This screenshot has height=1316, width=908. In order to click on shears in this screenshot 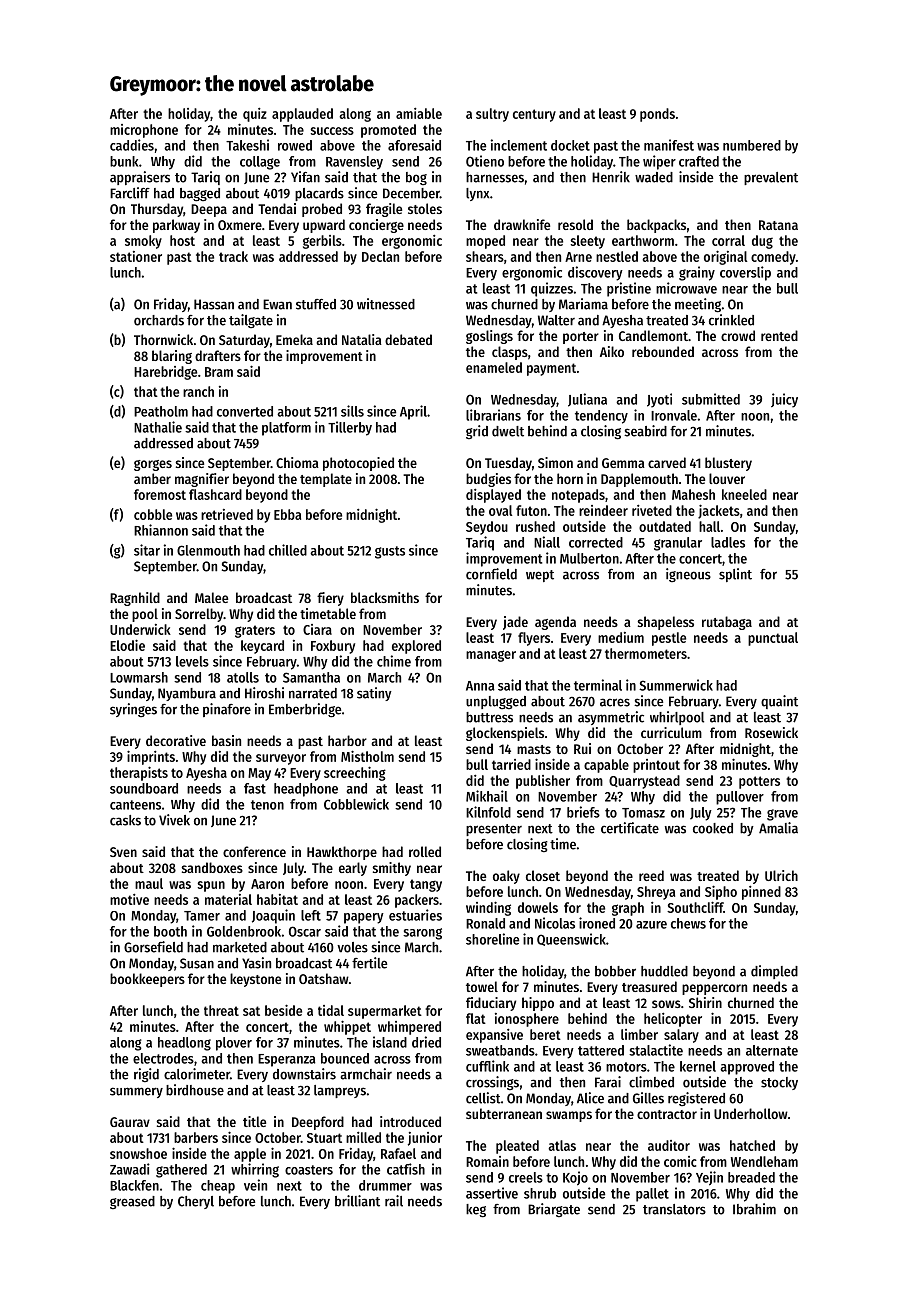, I will do `click(485, 256)`.
